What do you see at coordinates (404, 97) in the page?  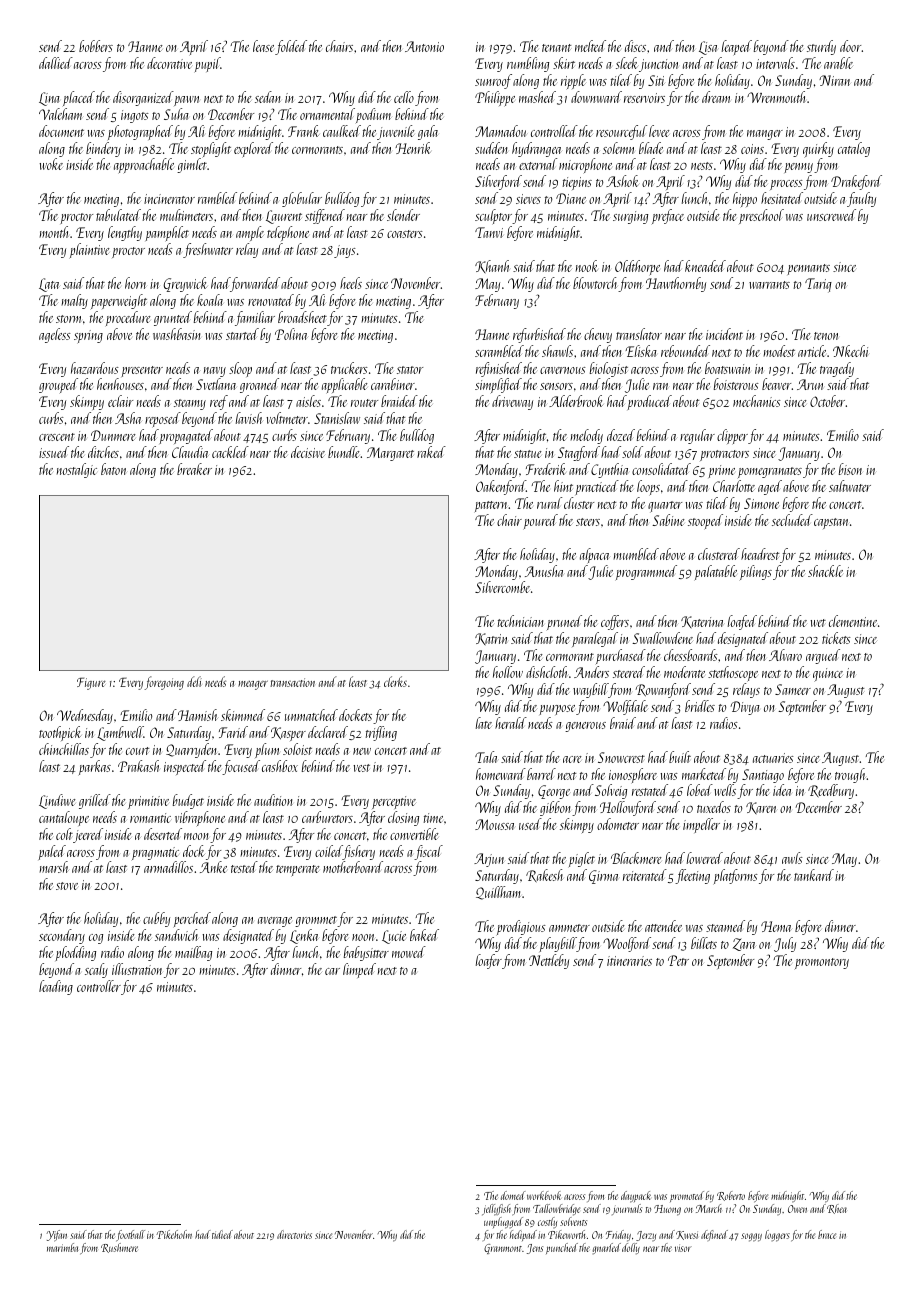 I see `cello` at bounding box center [404, 97].
